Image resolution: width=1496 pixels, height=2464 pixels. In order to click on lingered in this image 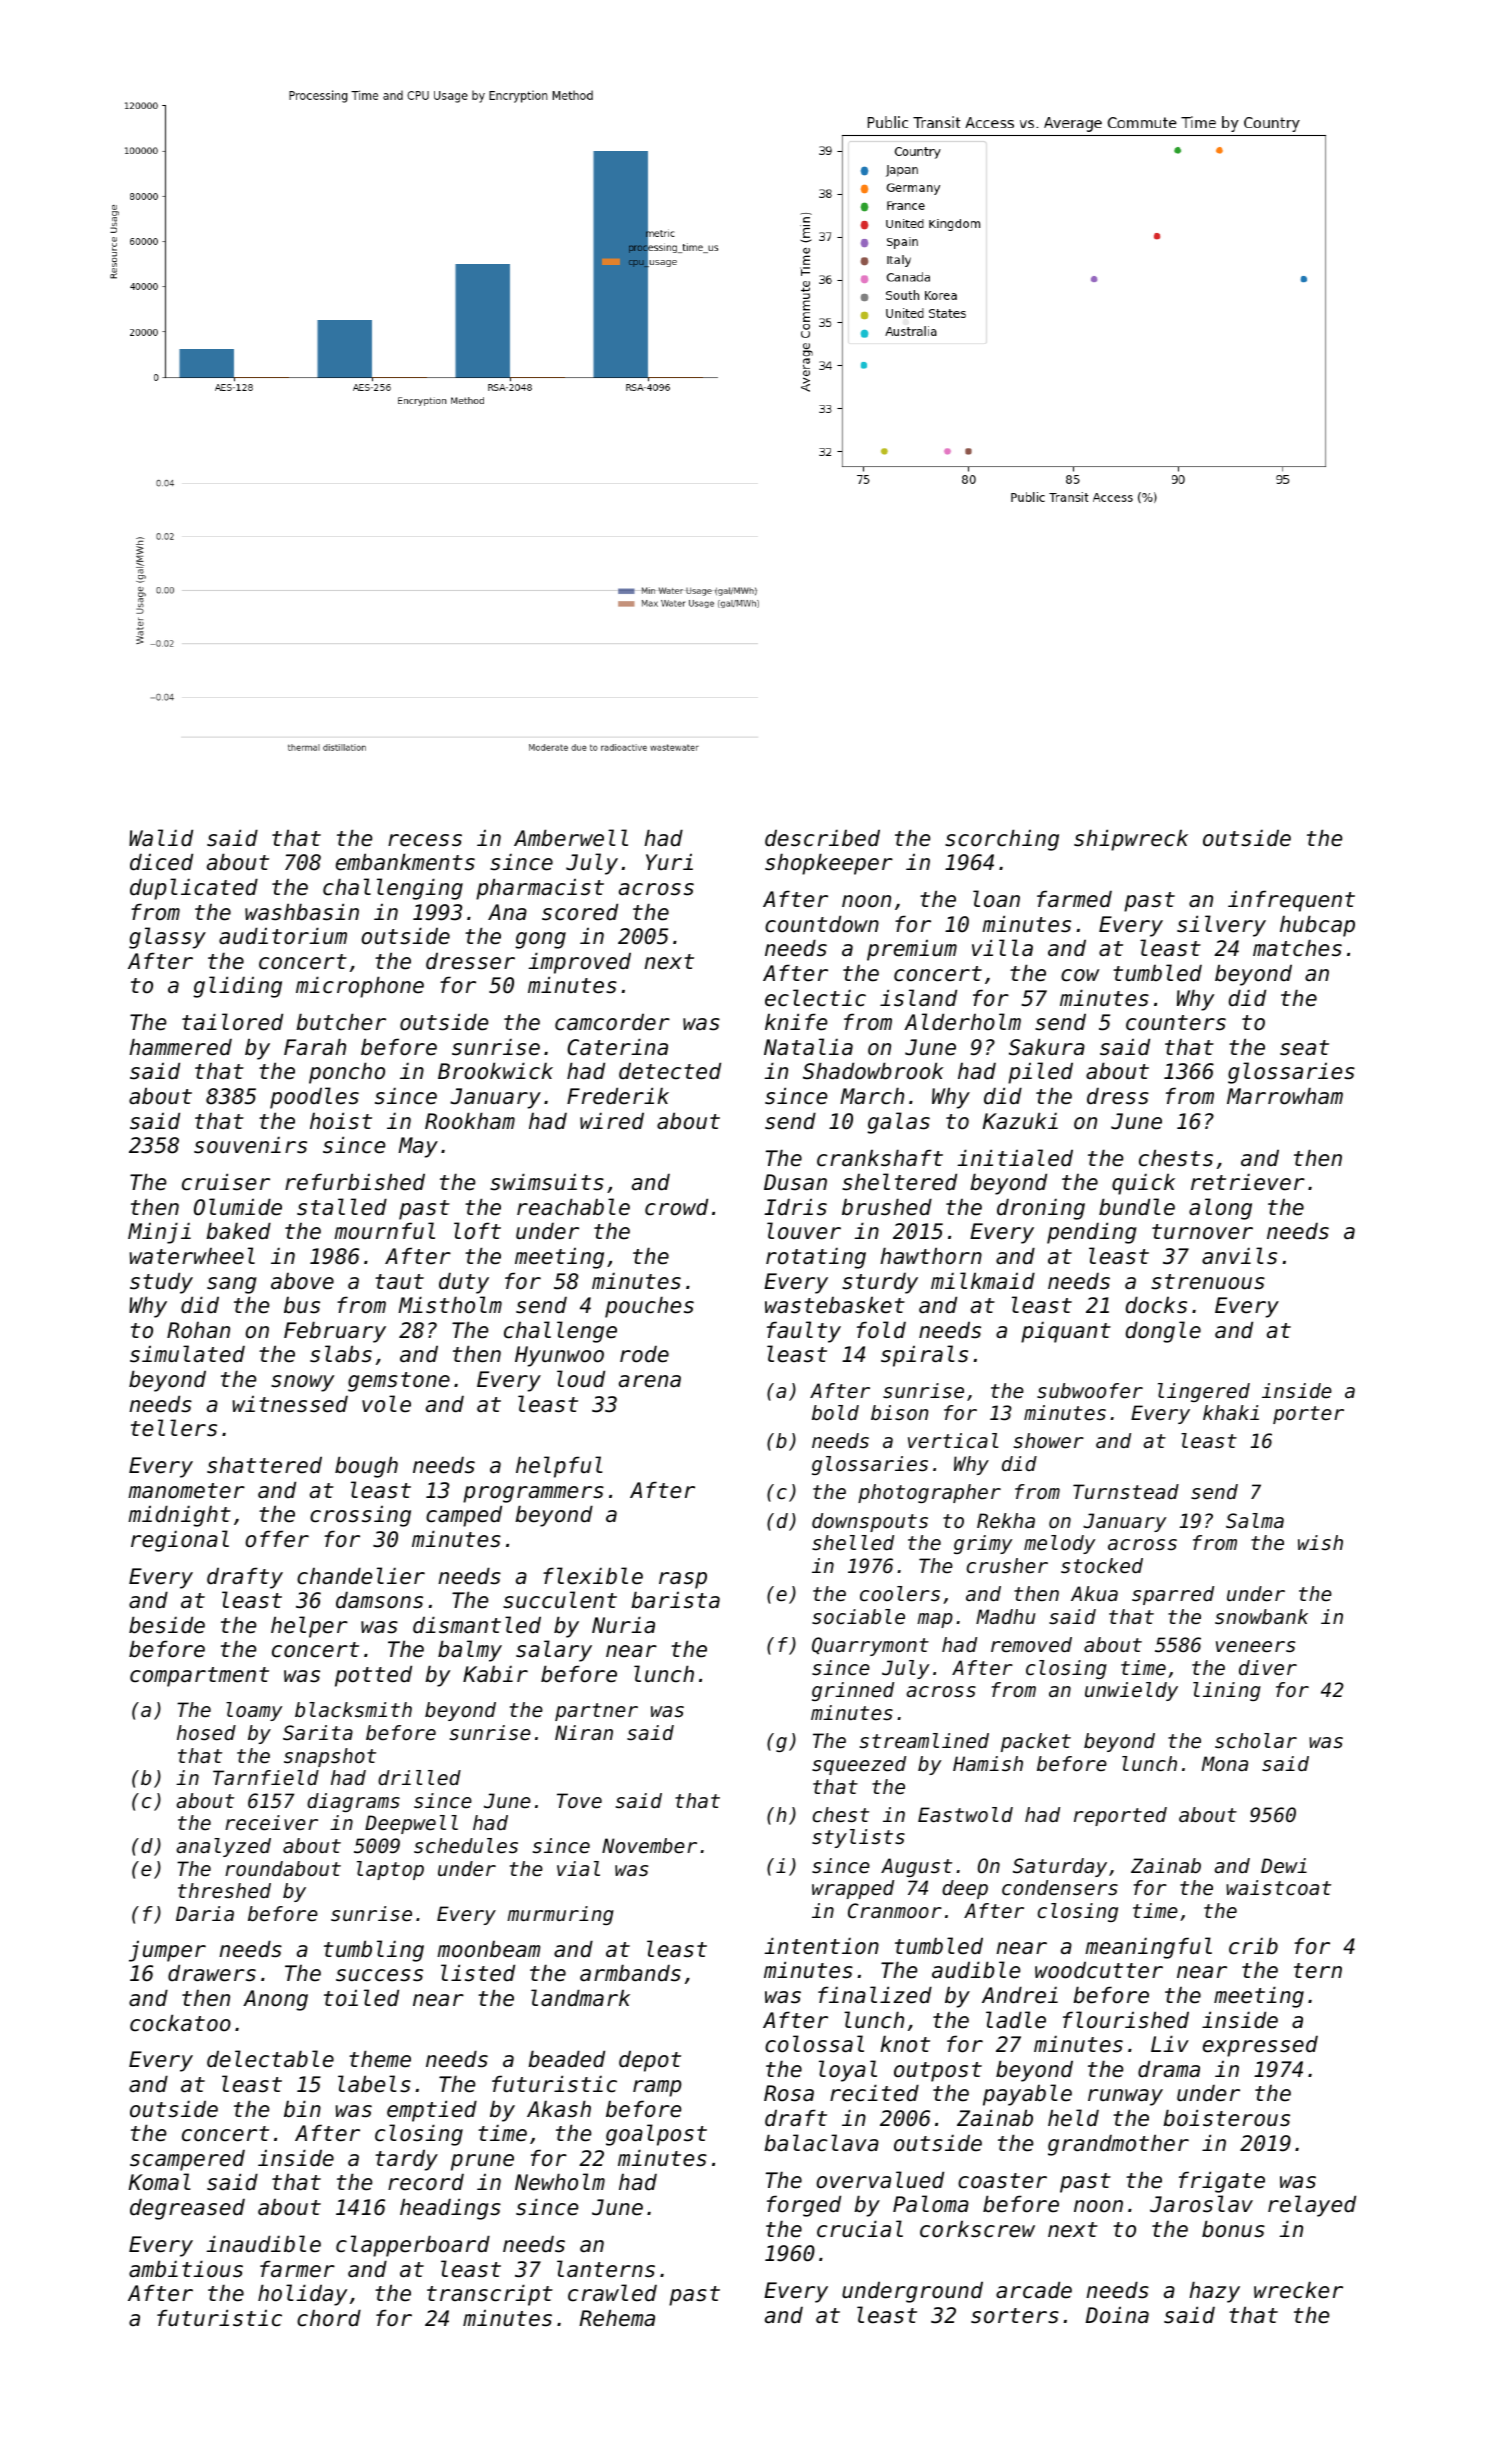, I will do `click(1204, 1392)`.
